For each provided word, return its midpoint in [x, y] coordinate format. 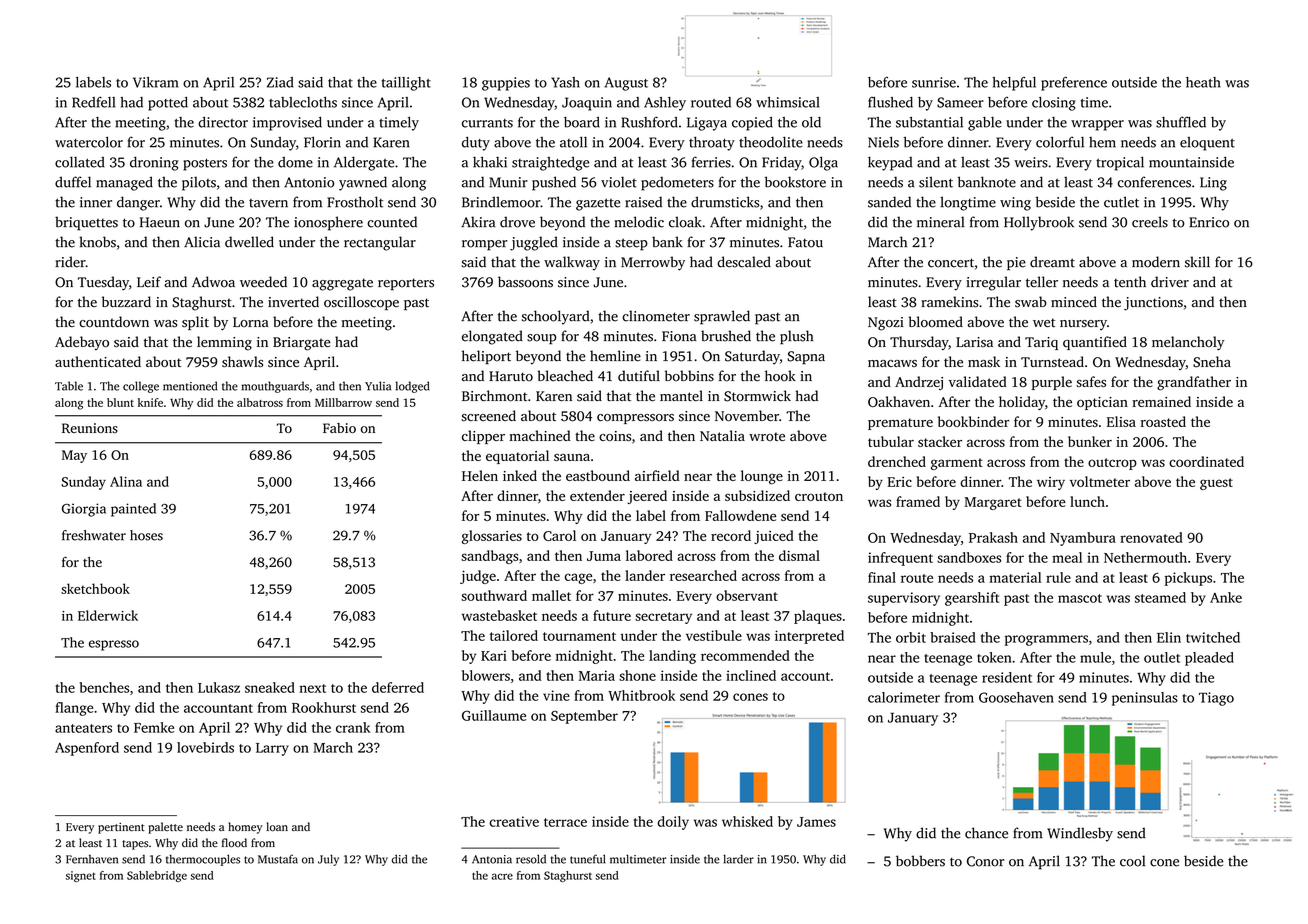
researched [703, 575]
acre [502, 876]
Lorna [251, 322]
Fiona [679, 336]
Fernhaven [92, 859]
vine [556, 695]
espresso [114, 645]
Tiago [1216, 699]
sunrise [934, 82]
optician [1102, 403]
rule [1058, 577]
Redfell [93, 102]
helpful [1014, 84]
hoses [146, 535]
